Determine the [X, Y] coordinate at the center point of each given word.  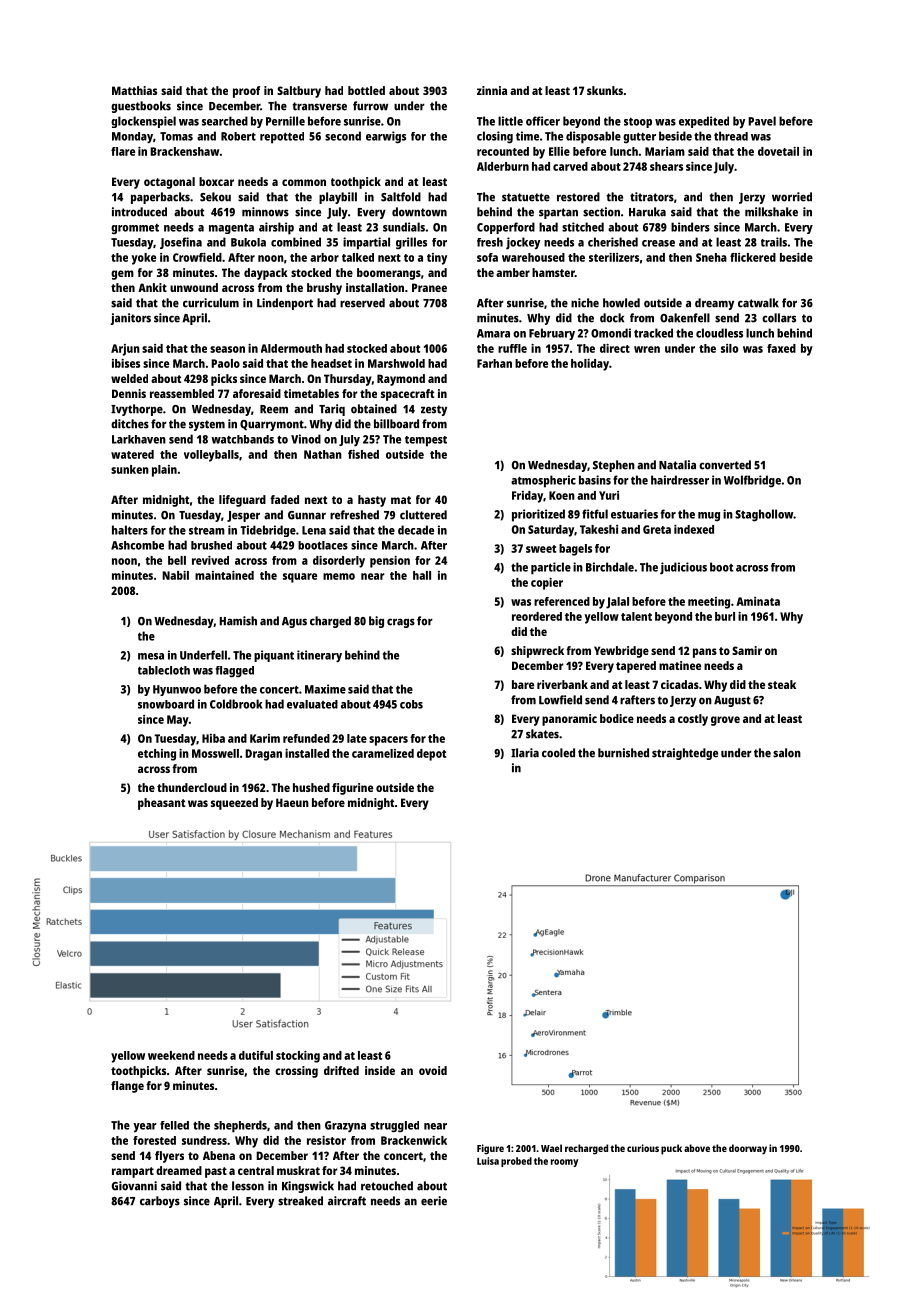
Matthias [134, 90]
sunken [130, 469]
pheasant [161, 804]
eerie [434, 1201]
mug [709, 516]
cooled [558, 753]
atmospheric [543, 481]
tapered [636, 667]
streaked [300, 1201]
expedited [704, 122]
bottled [366, 90]
